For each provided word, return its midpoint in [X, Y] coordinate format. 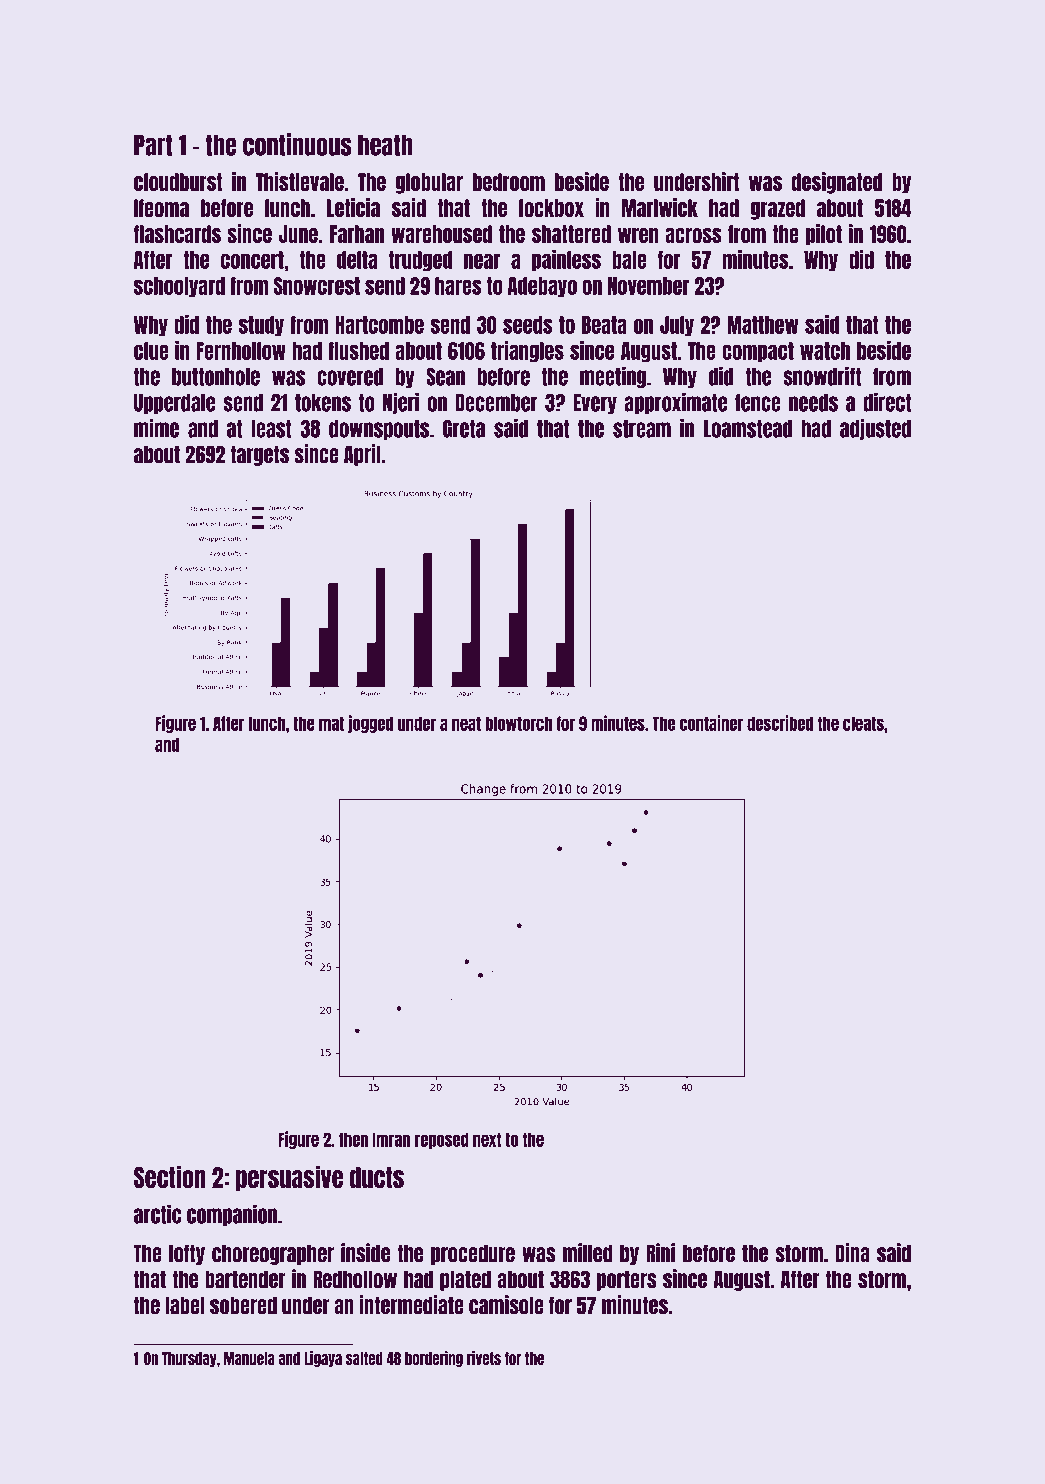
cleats [863, 723]
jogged [370, 724]
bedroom [509, 182]
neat [466, 723]
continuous [297, 144]
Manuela [249, 1358]
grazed [778, 209]
